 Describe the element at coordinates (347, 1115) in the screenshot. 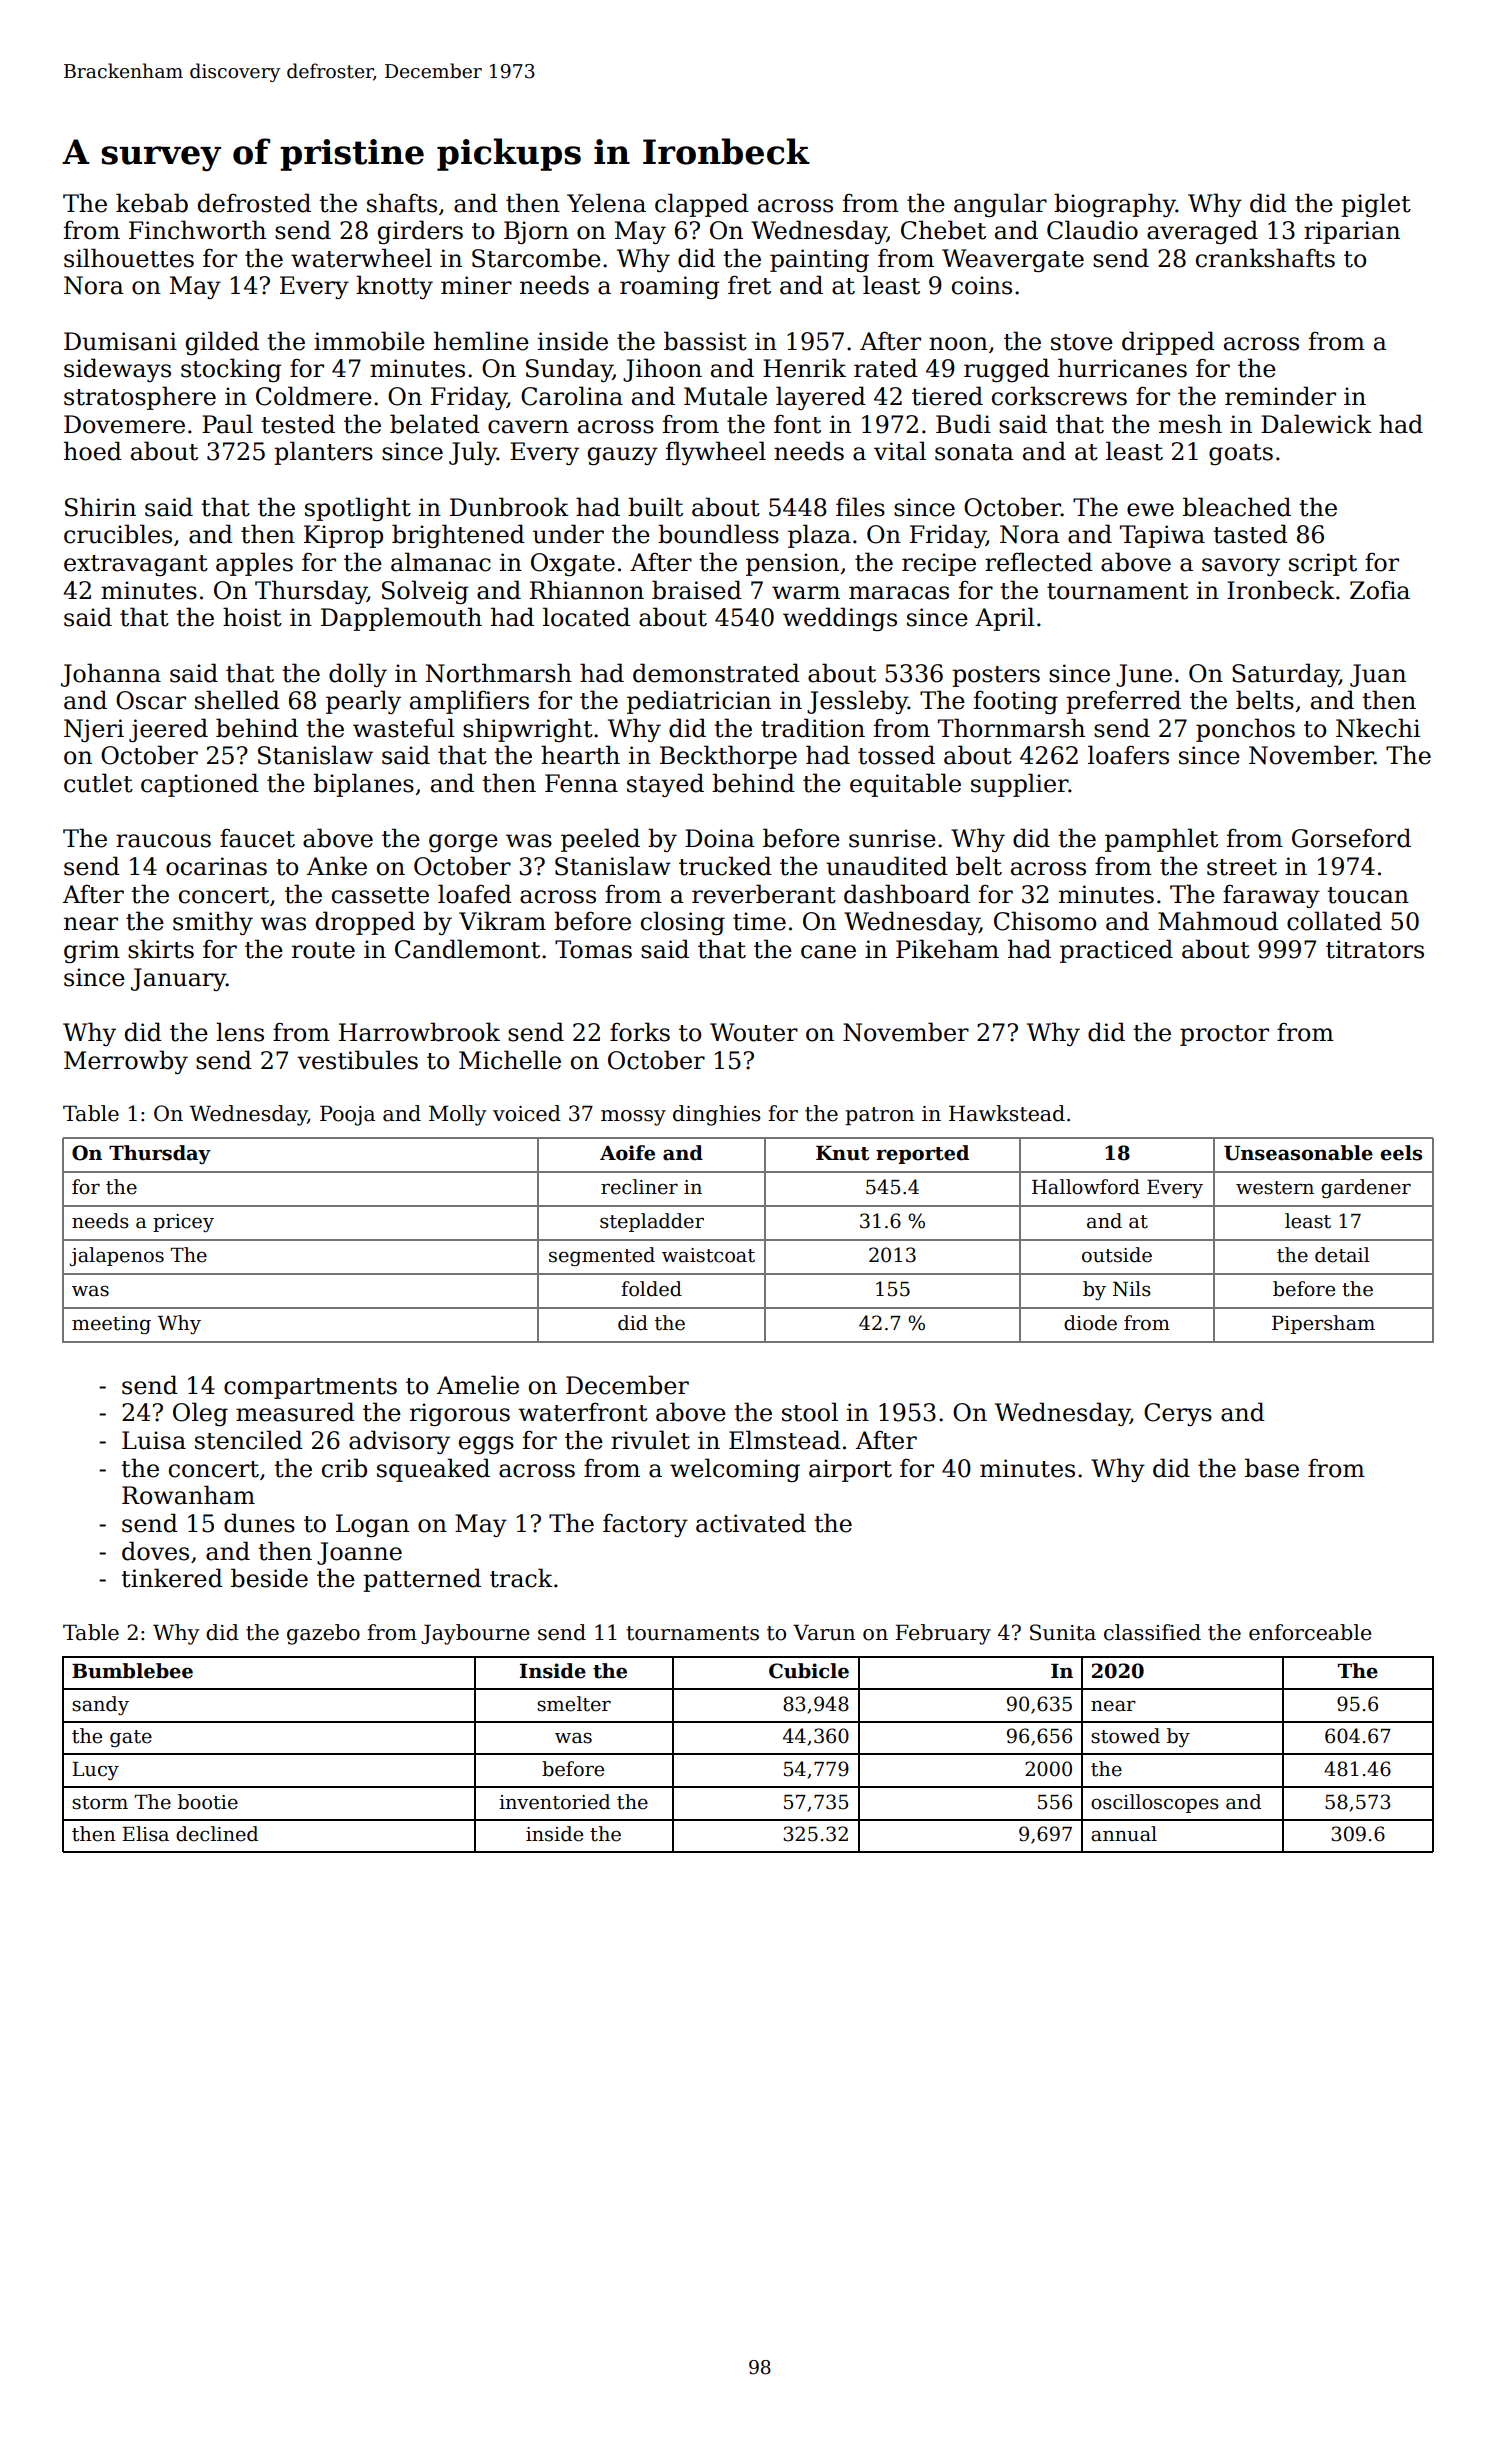

I see `Pooja` at that location.
